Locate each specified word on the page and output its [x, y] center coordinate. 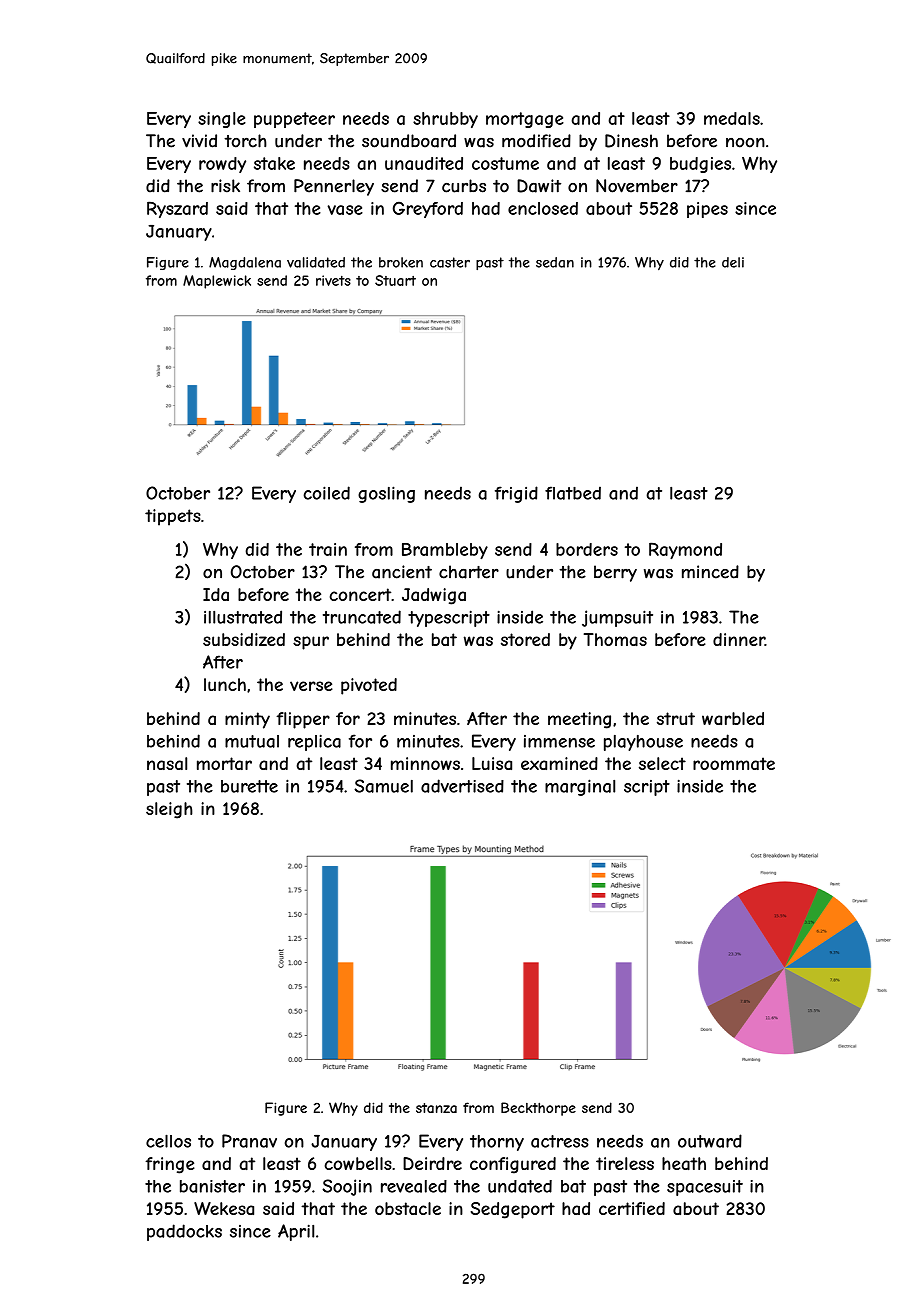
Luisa [492, 763]
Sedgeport [513, 1210]
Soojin [347, 1187]
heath [684, 1163]
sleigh [169, 810]
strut [676, 718]
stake [274, 163]
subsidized [244, 639]
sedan [555, 262]
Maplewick [217, 282]
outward [710, 1141]
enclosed [543, 208]
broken [401, 262]
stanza [436, 1108]
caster [450, 262]
